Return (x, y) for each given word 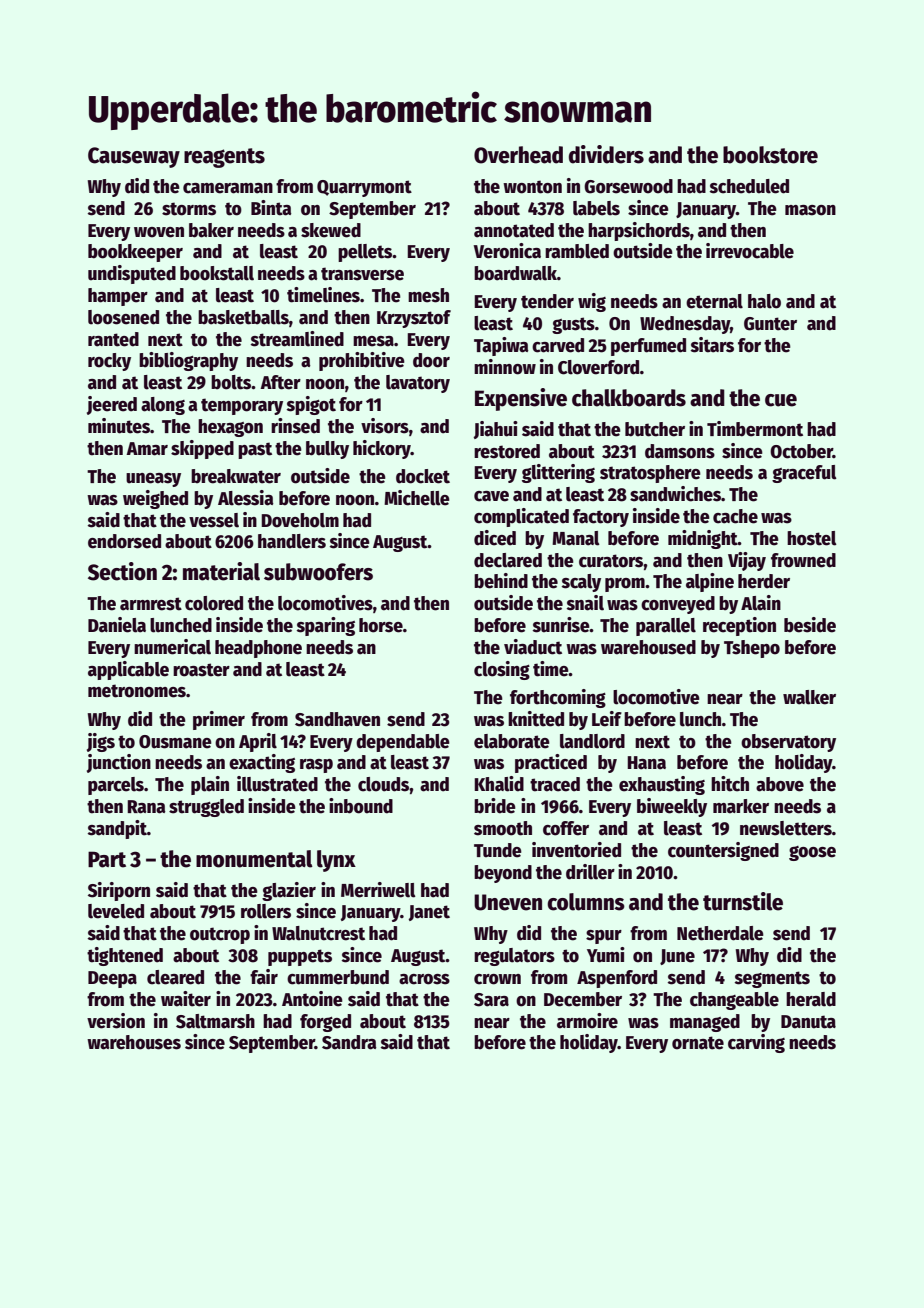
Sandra (349, 1042)
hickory (382, 449)
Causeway (134, 157)
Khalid (499, 784)
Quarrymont (364, 188)
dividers (606, 154)
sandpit (117, 829)
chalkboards (629, 398)
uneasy (153, 480)
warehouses (134, 1042)
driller (590, 872)
